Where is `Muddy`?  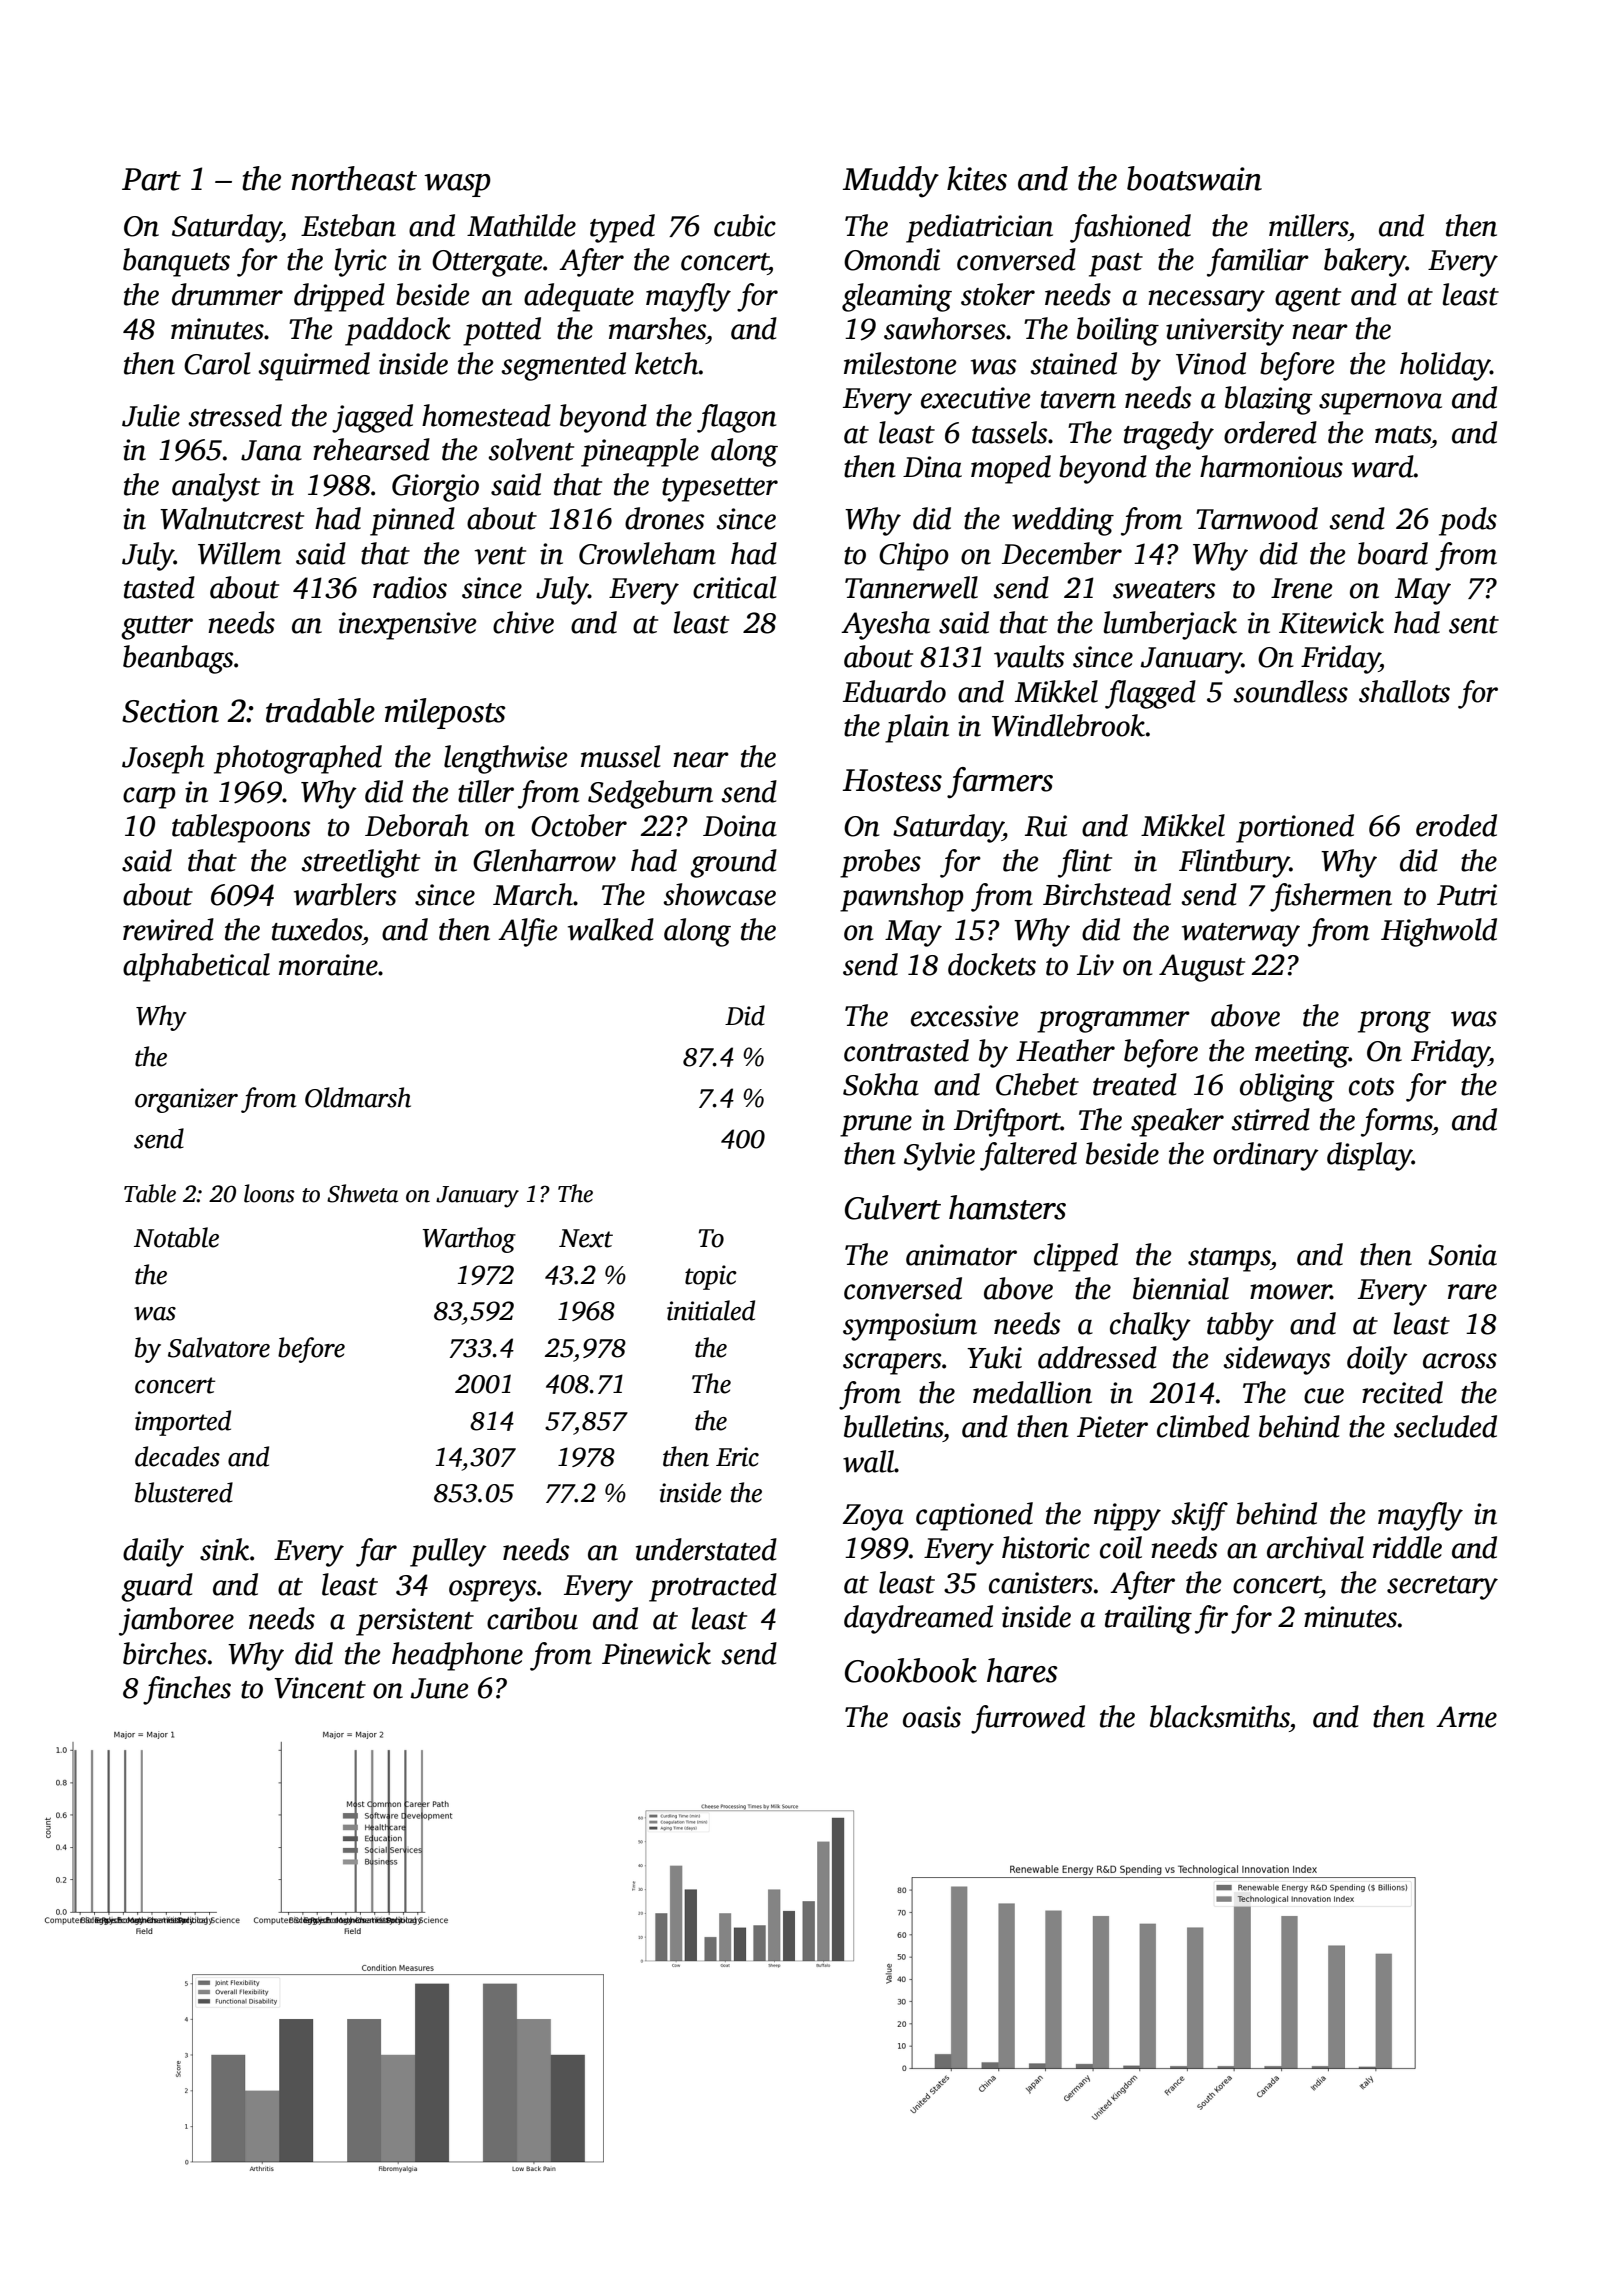 Muddy is located at coordinates (891, 182).
